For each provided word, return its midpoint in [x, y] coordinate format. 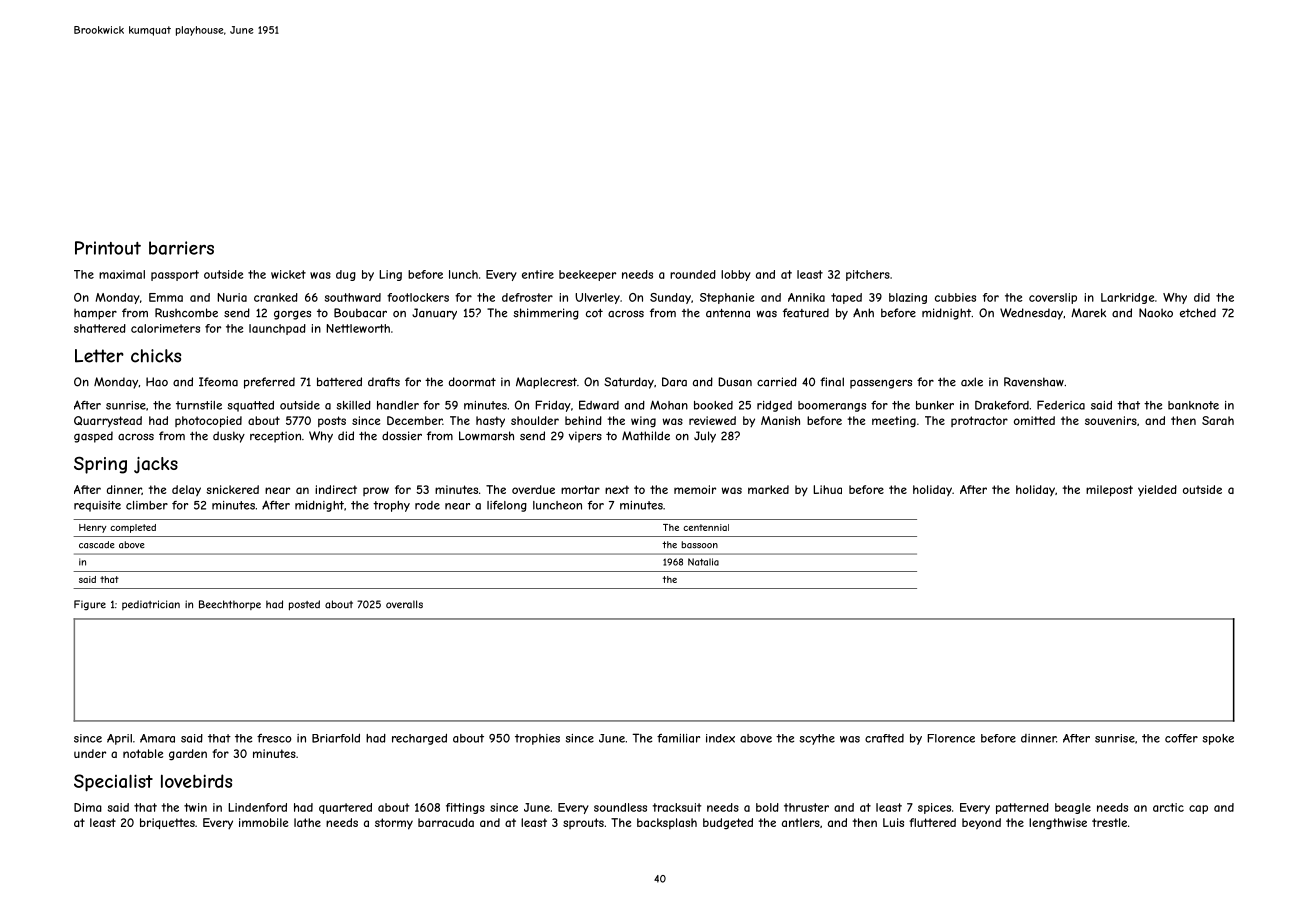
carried [777, 382]
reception [275, 437]
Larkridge [1128, 298]
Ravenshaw [1034, 382]
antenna [728, 313]
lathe [307, 822]
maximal [122, 274]
